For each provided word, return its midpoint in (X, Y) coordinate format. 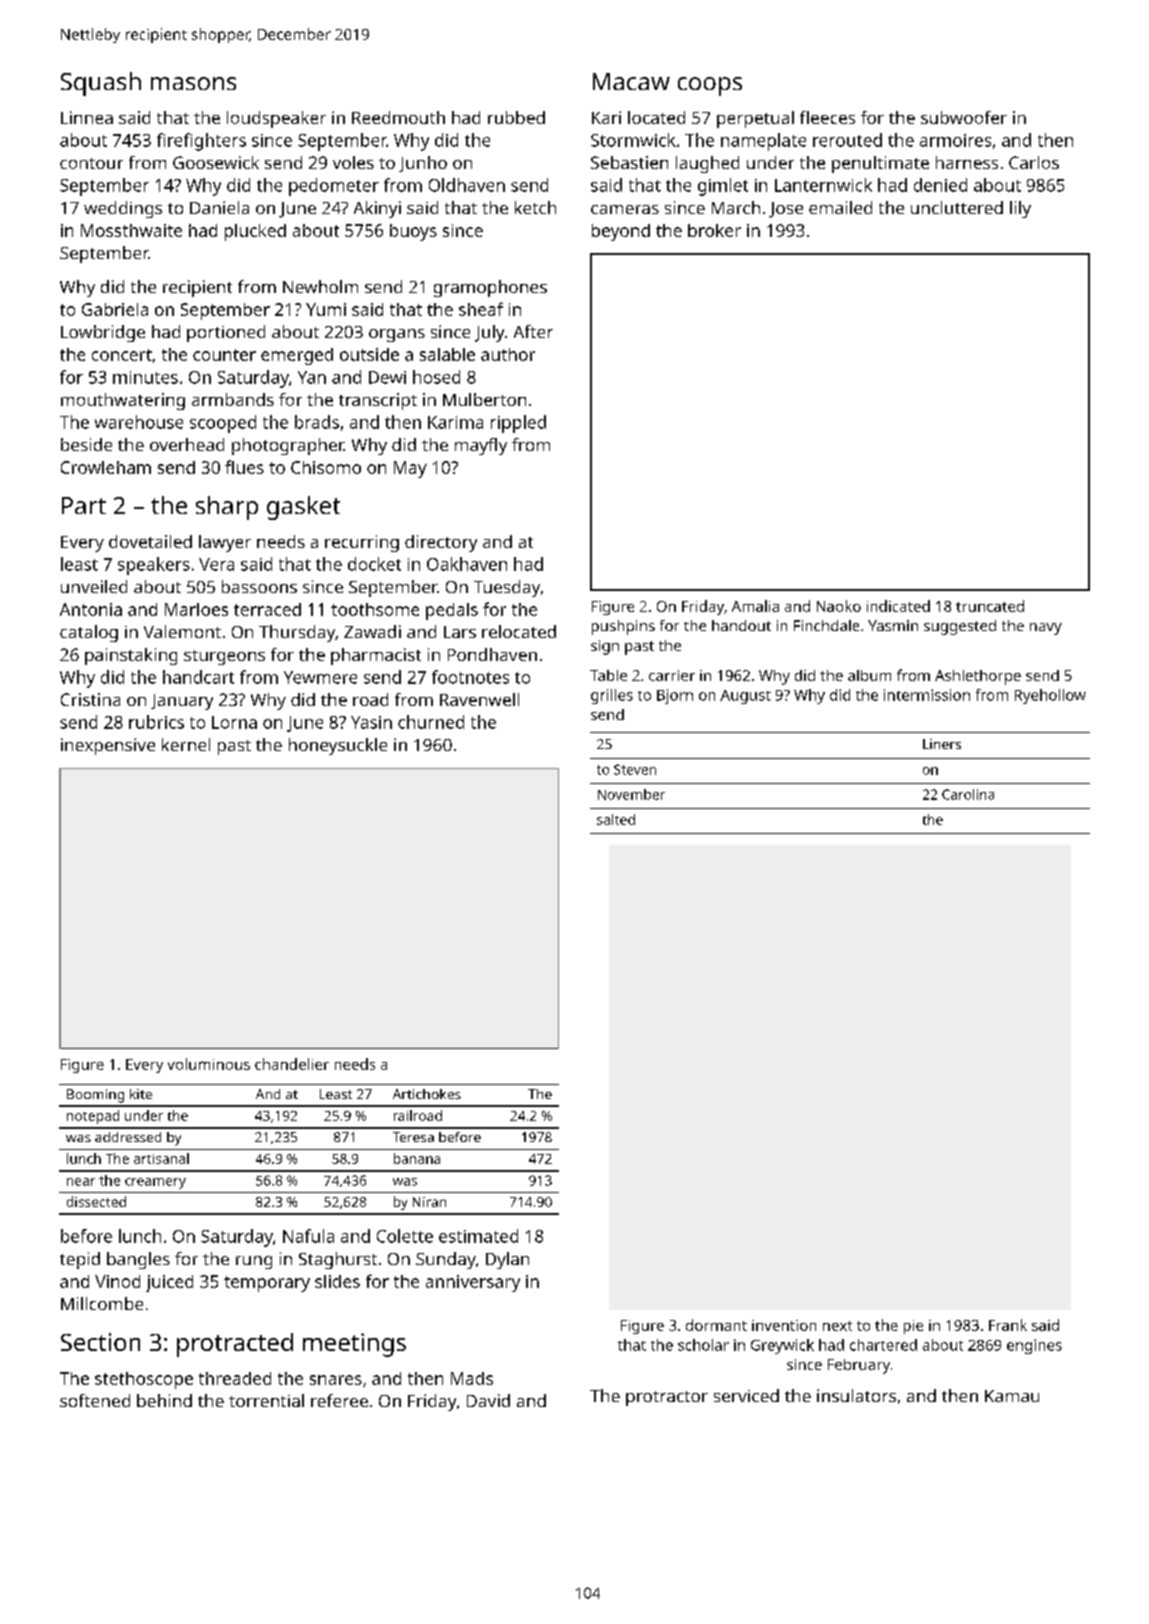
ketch (535, 207)
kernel (186, 744)
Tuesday (507, 588)
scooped (223, 424)
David (488, 1400)
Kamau (1012, 1396)
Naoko (839, 606)
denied (940, 185)
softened (95, 1400)
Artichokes (427, 1094)
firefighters (201, 142)
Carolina (968, 794)
